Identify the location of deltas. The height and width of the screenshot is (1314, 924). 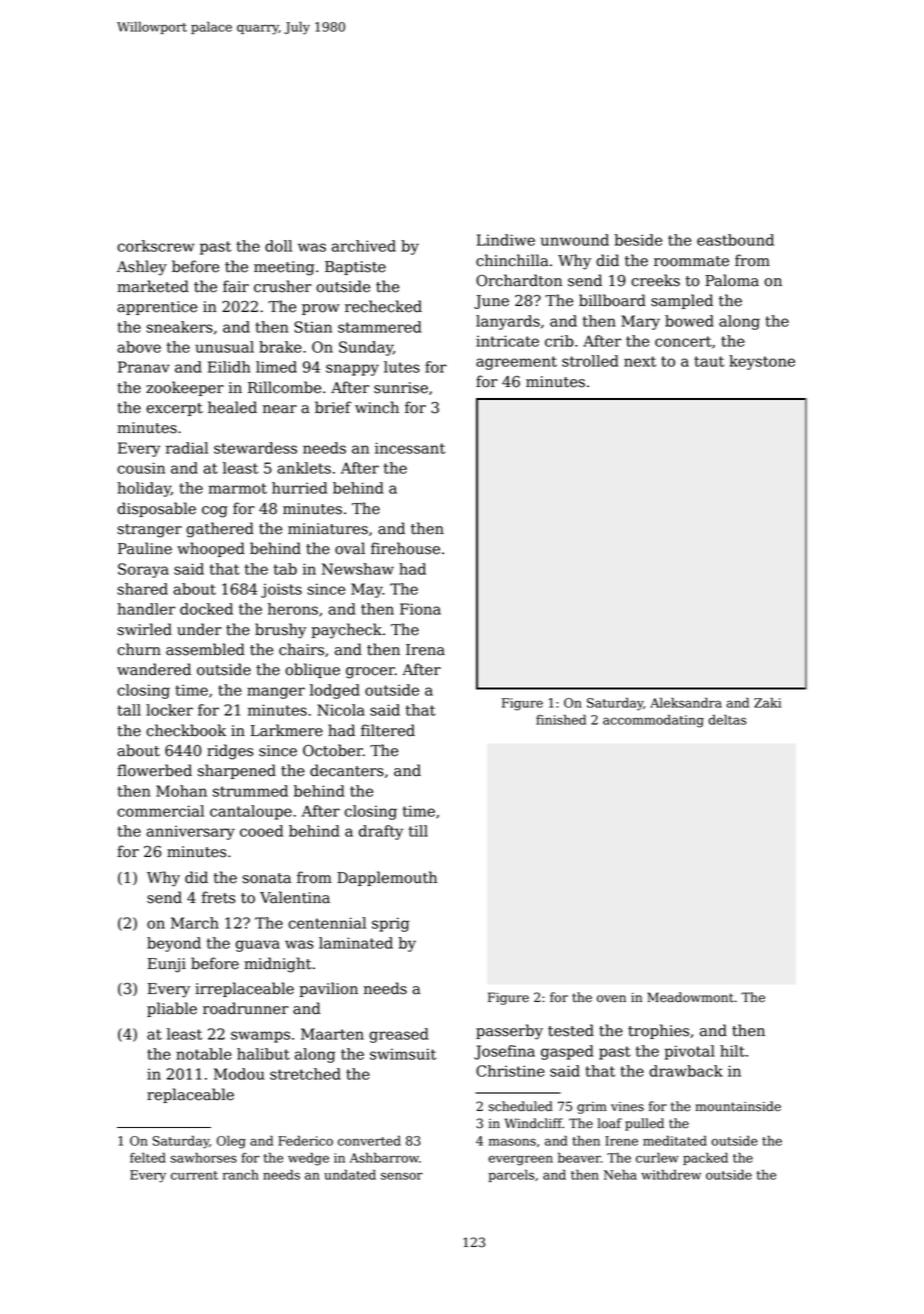
(727, 719).
